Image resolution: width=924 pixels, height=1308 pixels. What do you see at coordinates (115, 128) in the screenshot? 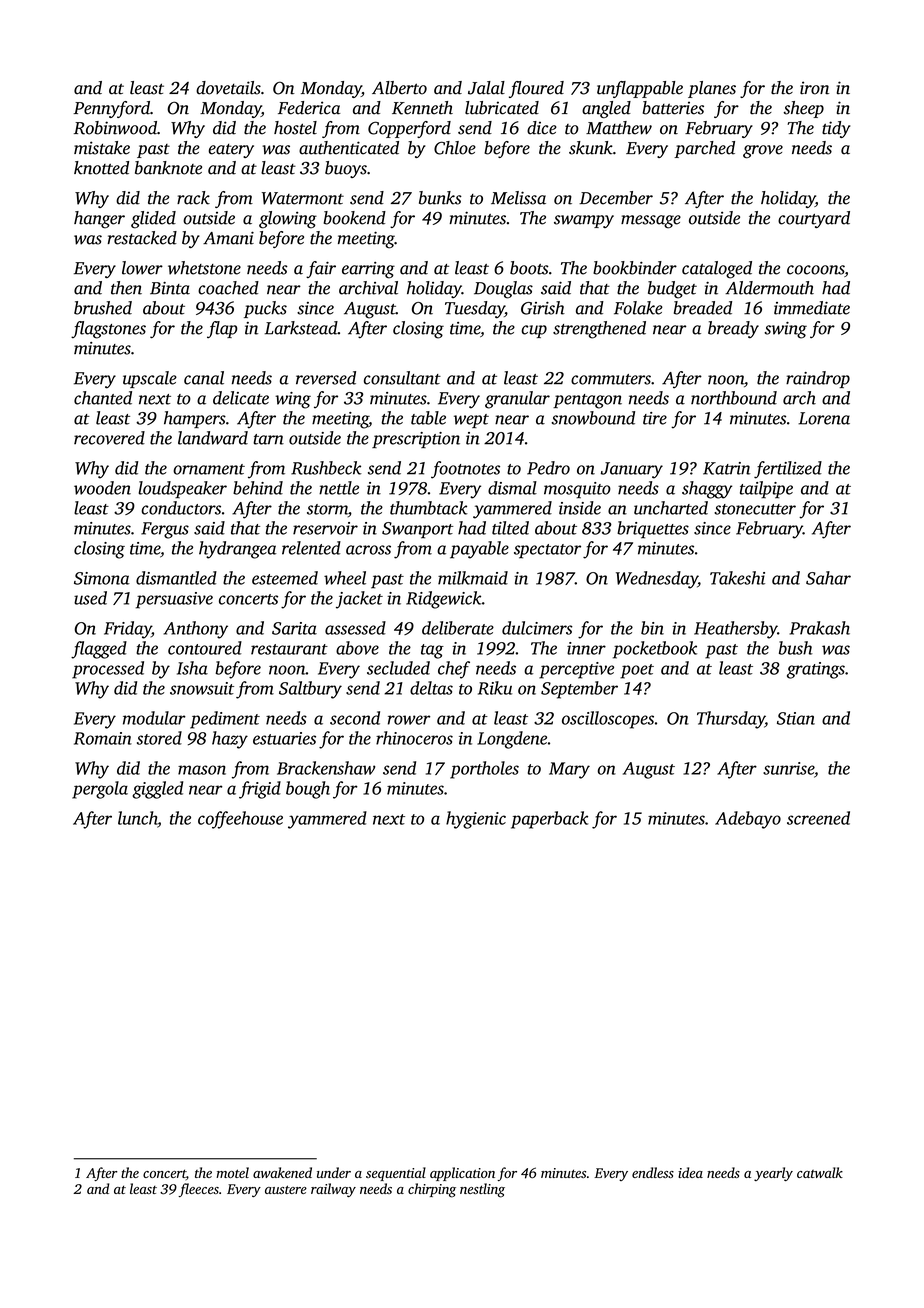
I see `Robinwood` at bounding box center [115, 128].
